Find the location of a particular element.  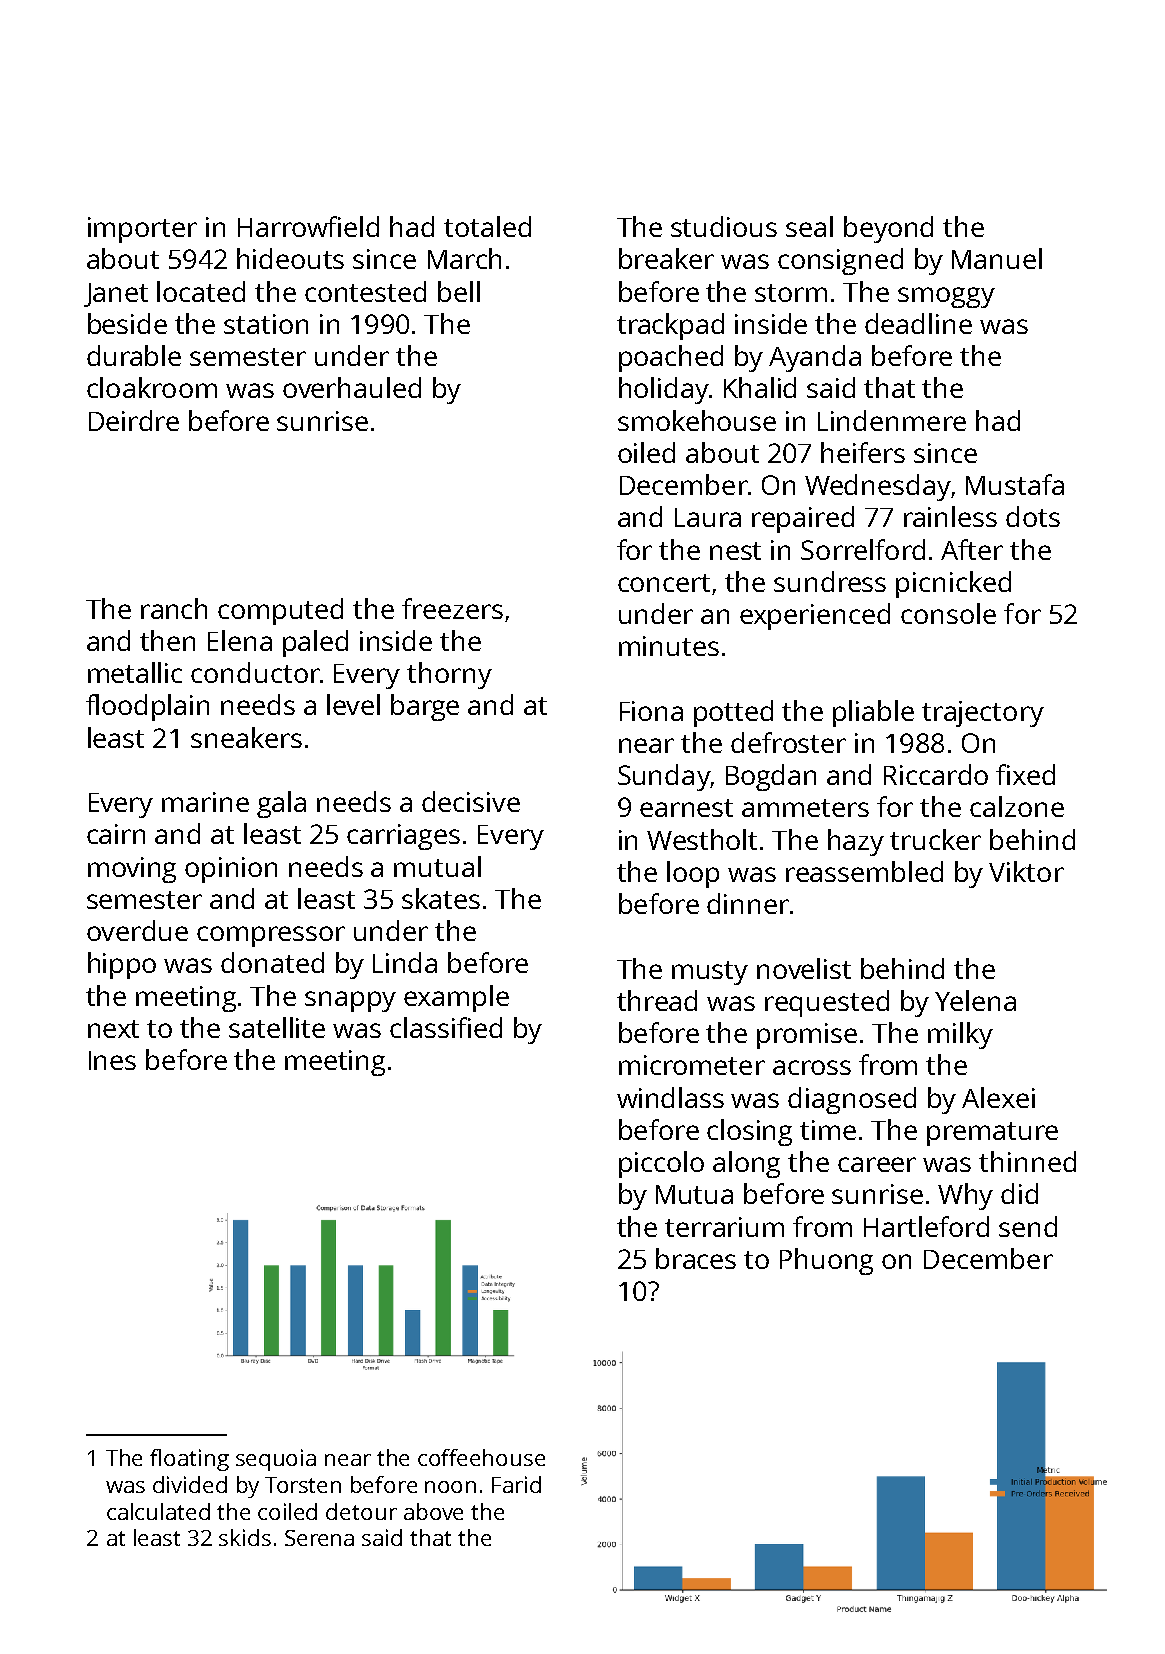

reassembled is located at coordinates (864, 871).
